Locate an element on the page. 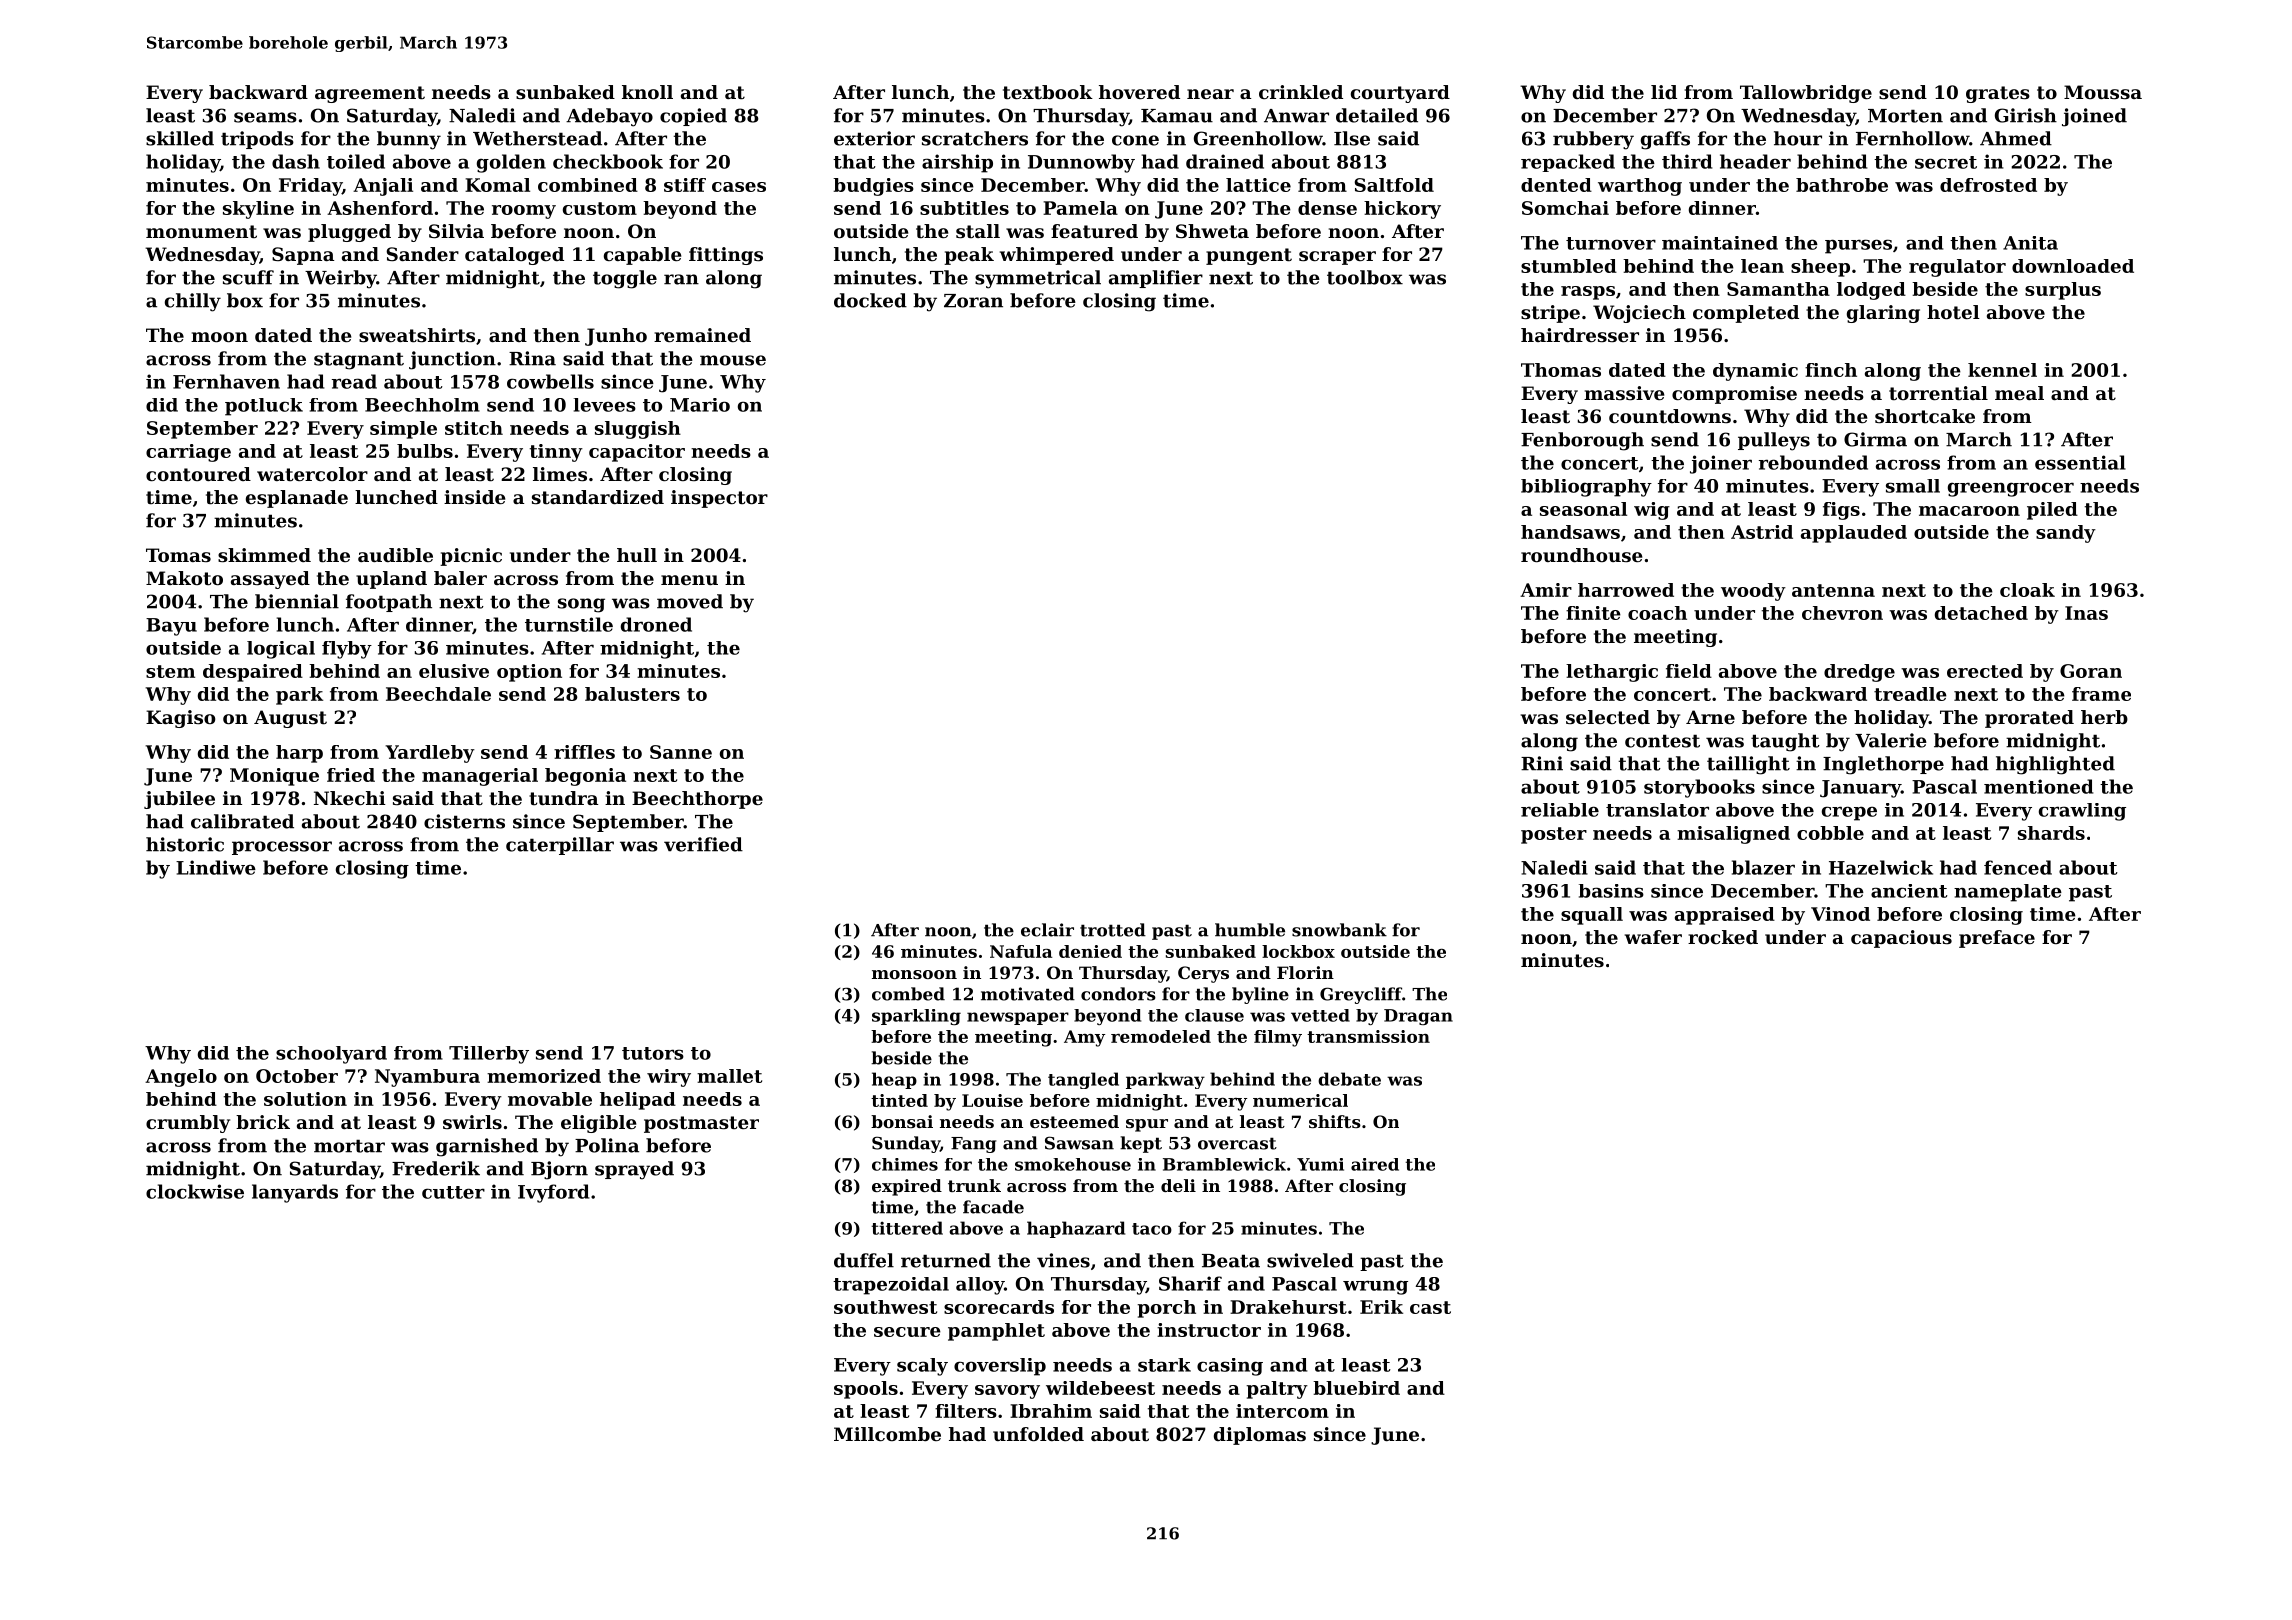 The height and width of the document is (1620, 2292). processor is located at coordinates (282, 848).
